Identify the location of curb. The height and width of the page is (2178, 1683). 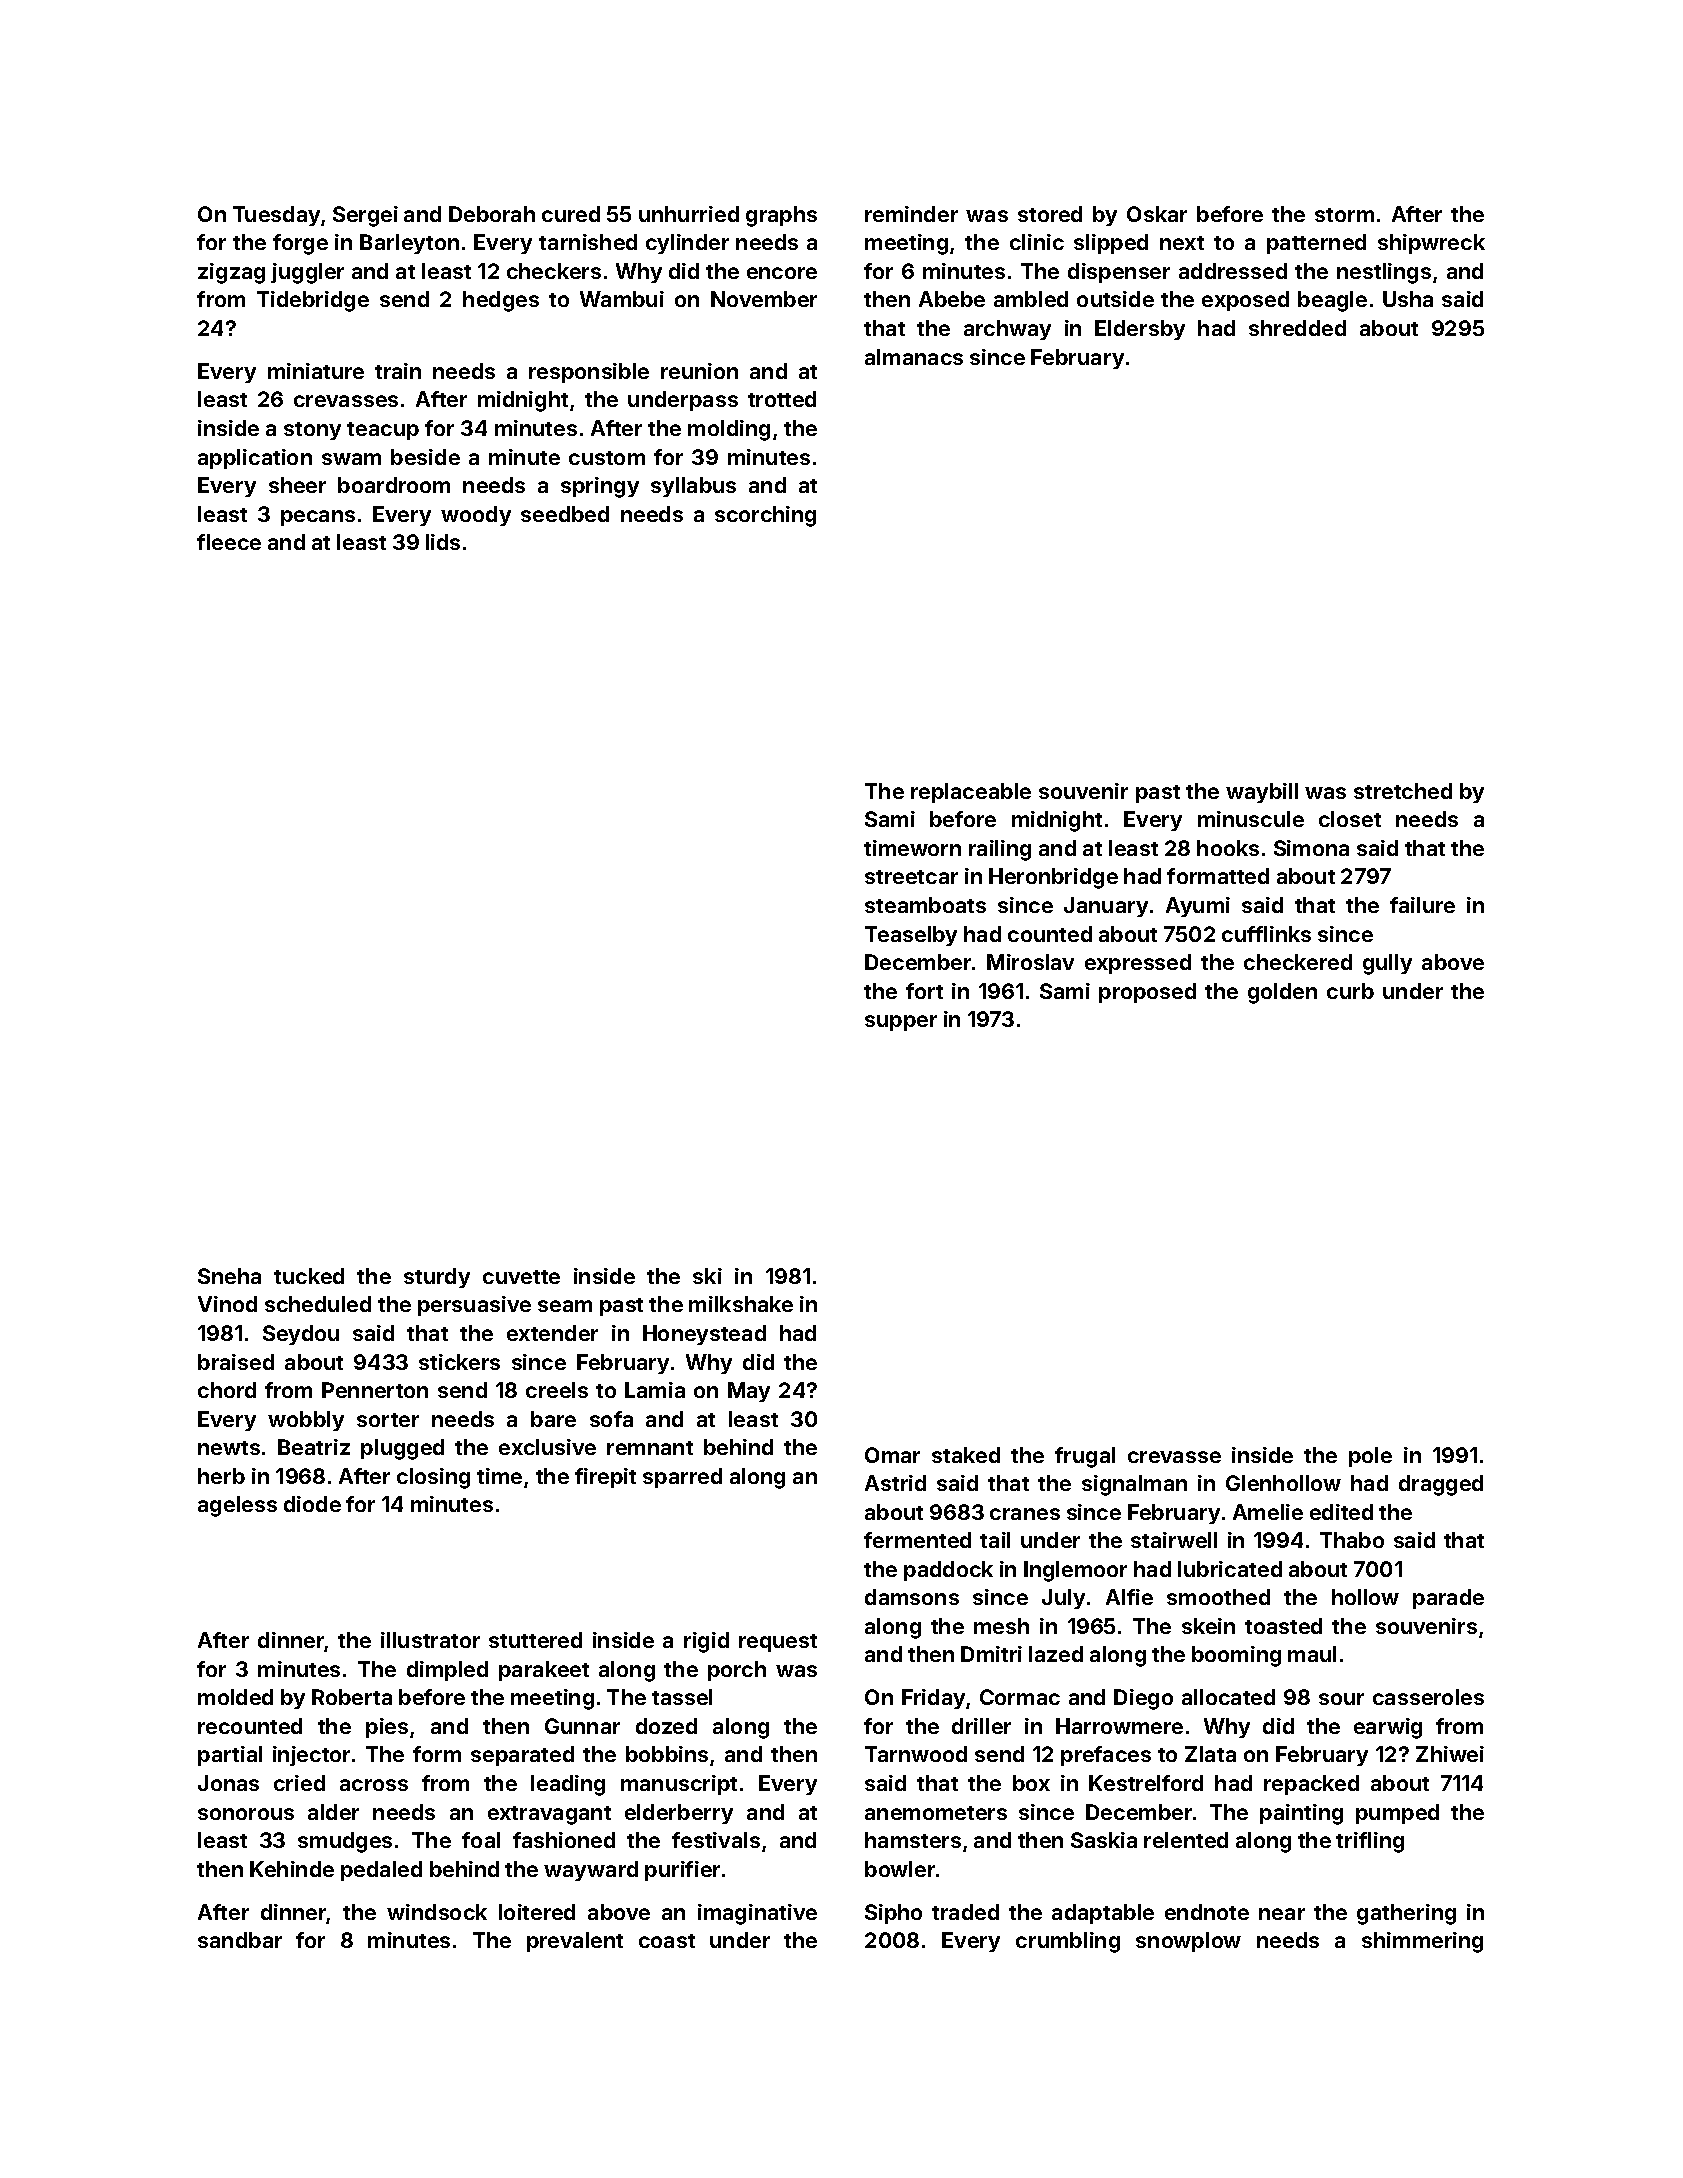
(1350, 991).
